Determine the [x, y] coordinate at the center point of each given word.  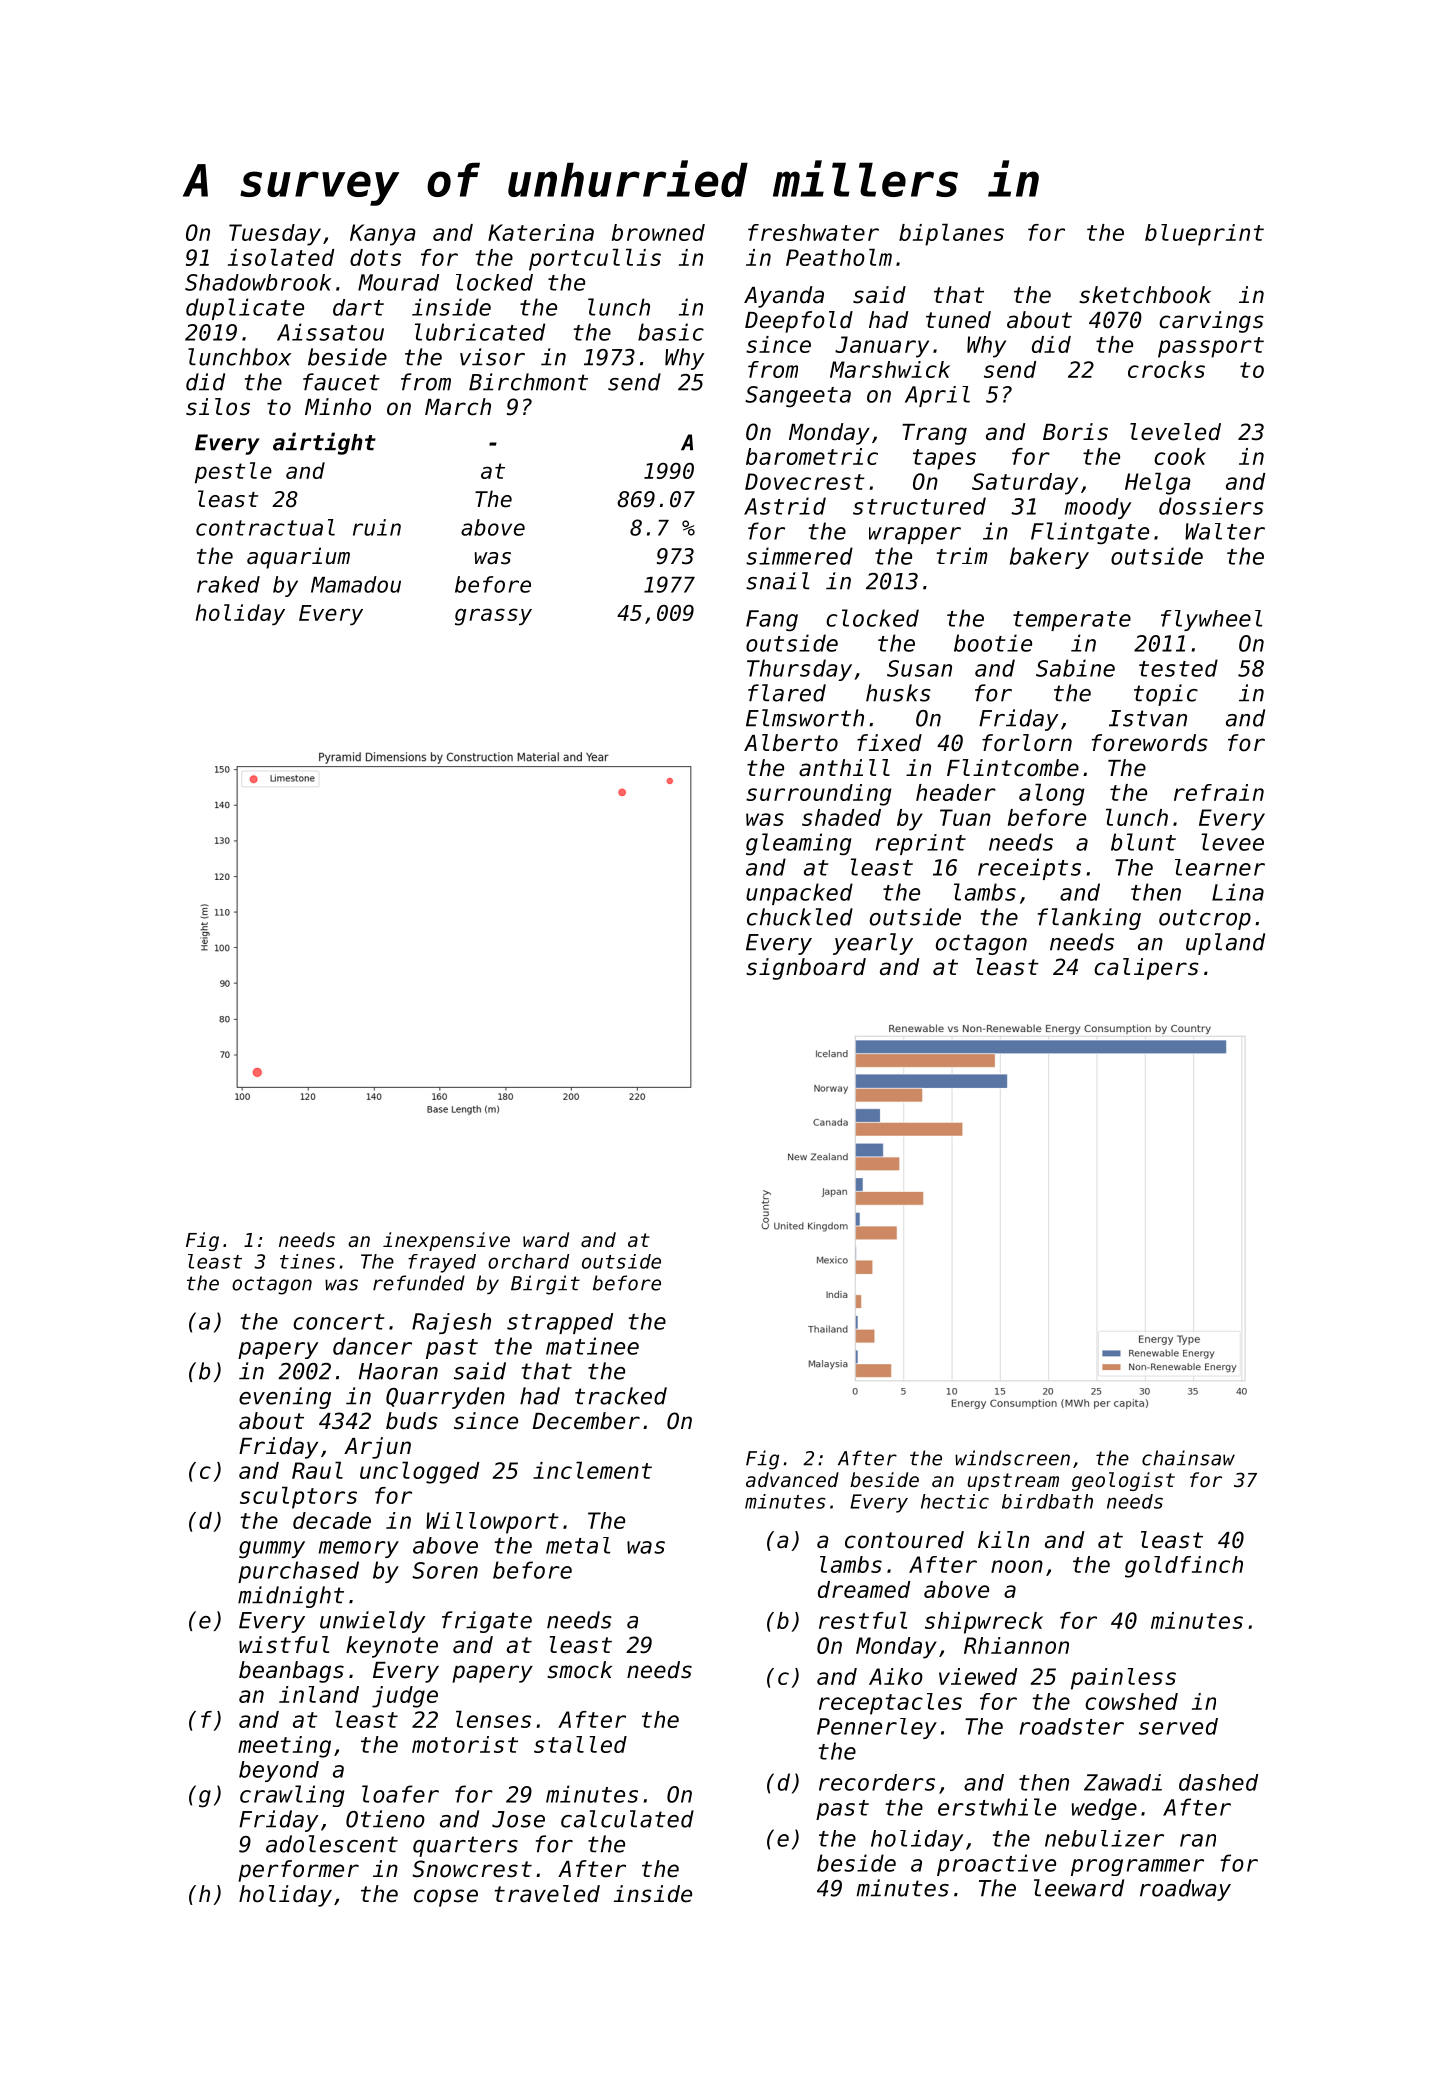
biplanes [951, 234]
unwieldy [373, 1622]
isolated [281, 257]
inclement [592, 1470]
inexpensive [446, 1241]
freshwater [813, 232]
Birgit [545, 1285]
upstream [1013, 1482]
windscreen [1012, 1458]
